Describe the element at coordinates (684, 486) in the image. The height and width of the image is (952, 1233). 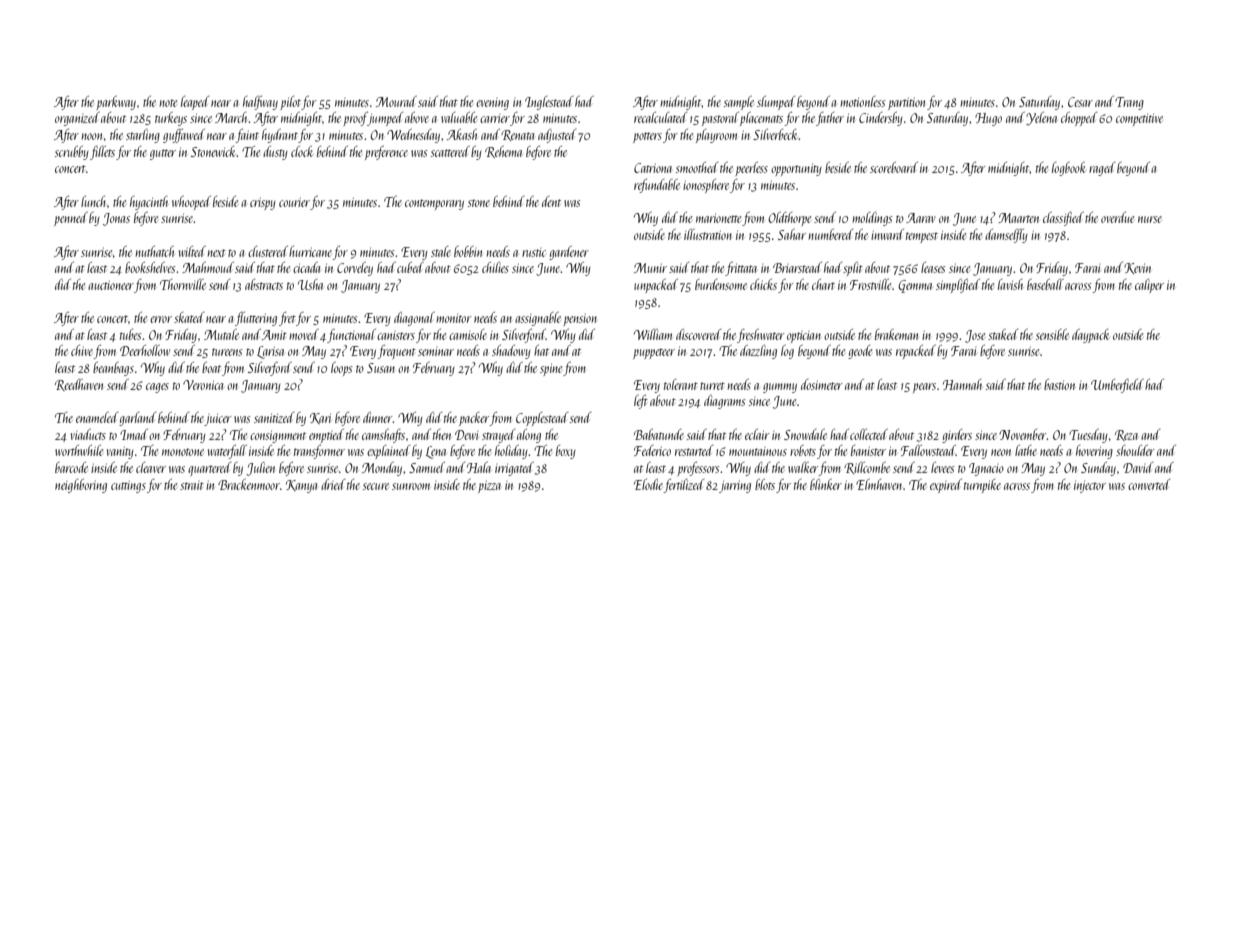
I see `fertilized` at that location.
